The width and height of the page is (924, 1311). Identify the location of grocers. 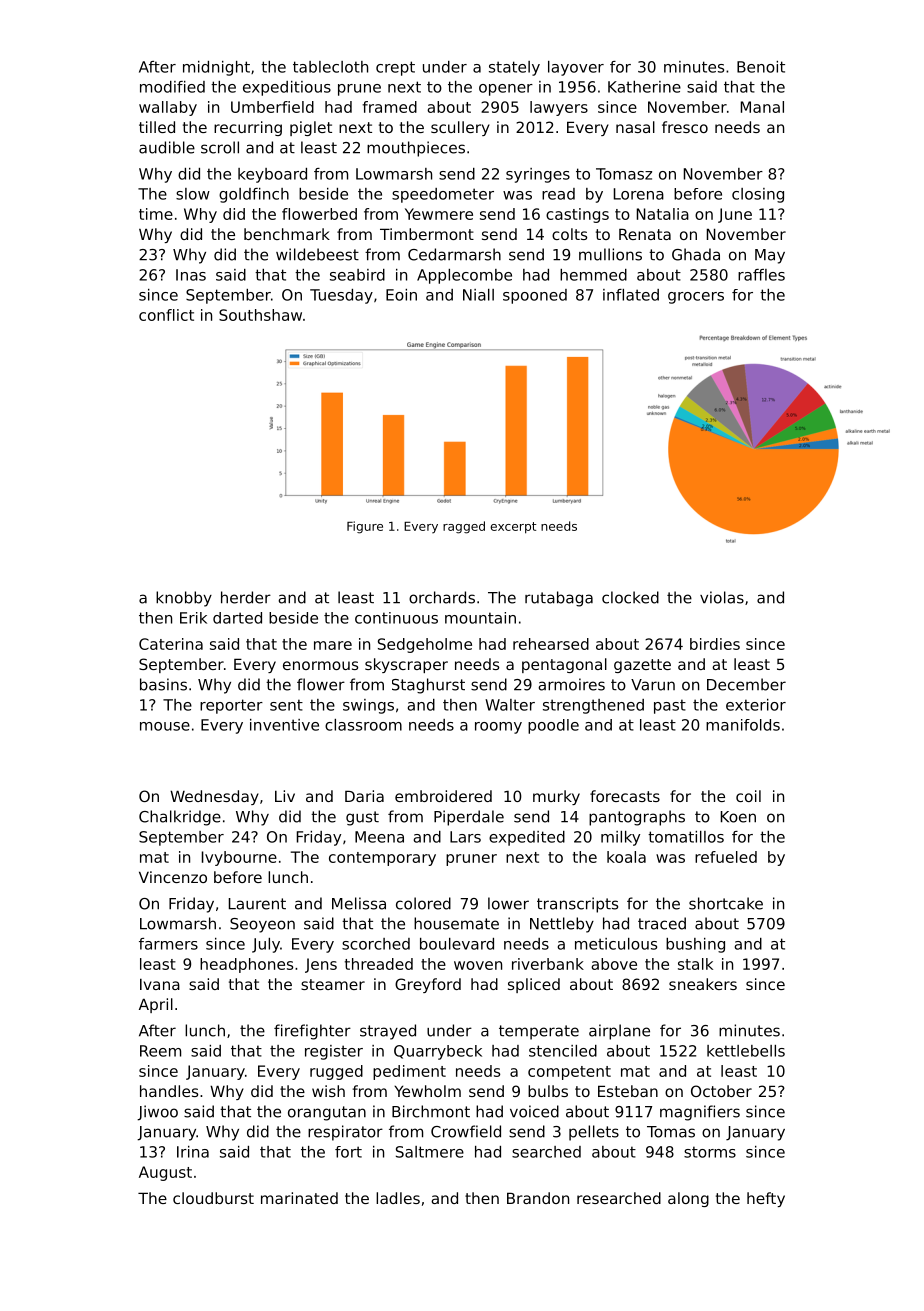
(696, 298).
